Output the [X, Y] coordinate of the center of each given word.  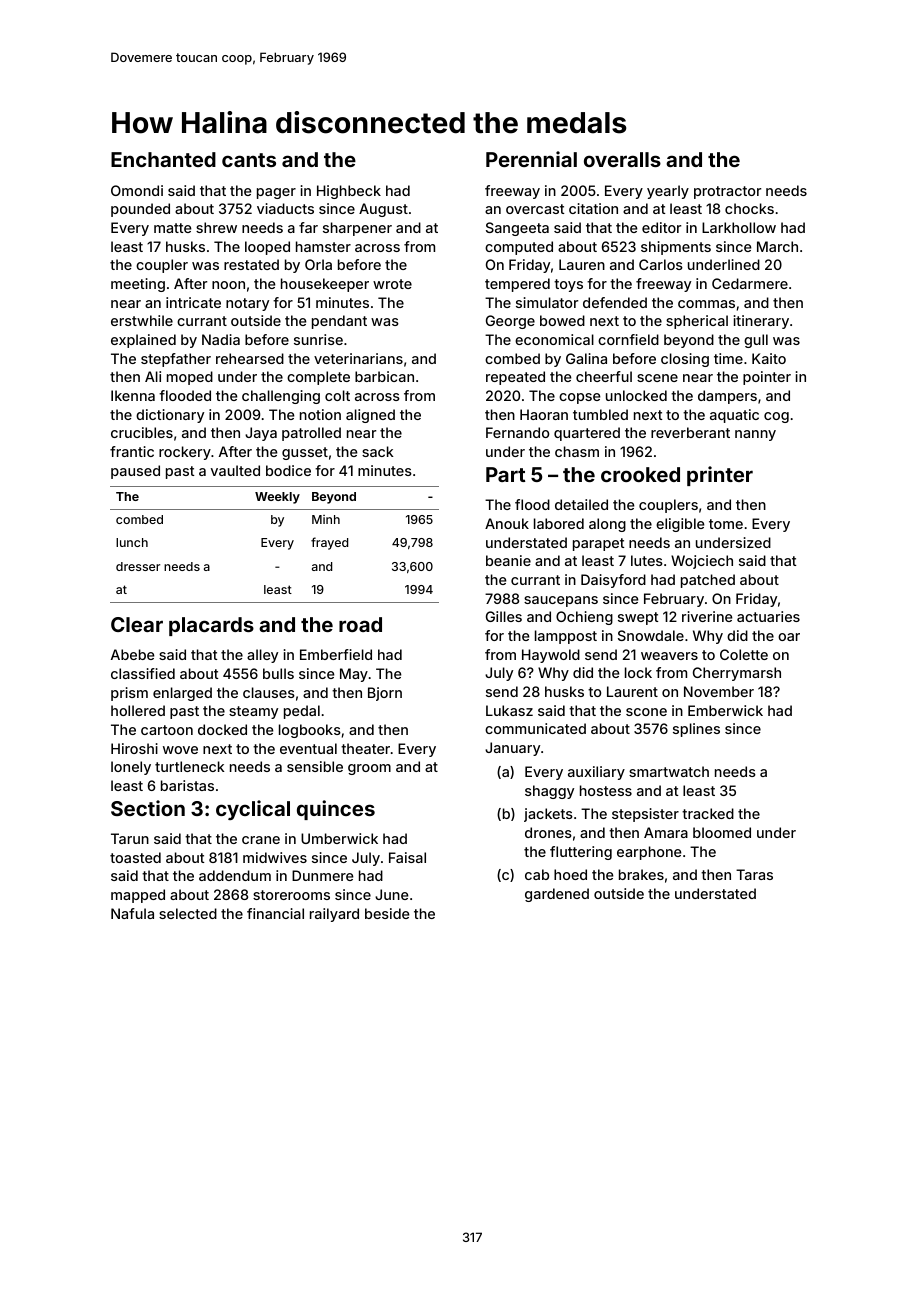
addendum [235, 875]
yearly [668, 192]
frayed [329, 543]
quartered [587, 434]
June [392, 894]
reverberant [690, 432]
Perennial [531, 159]
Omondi [137, 190]
